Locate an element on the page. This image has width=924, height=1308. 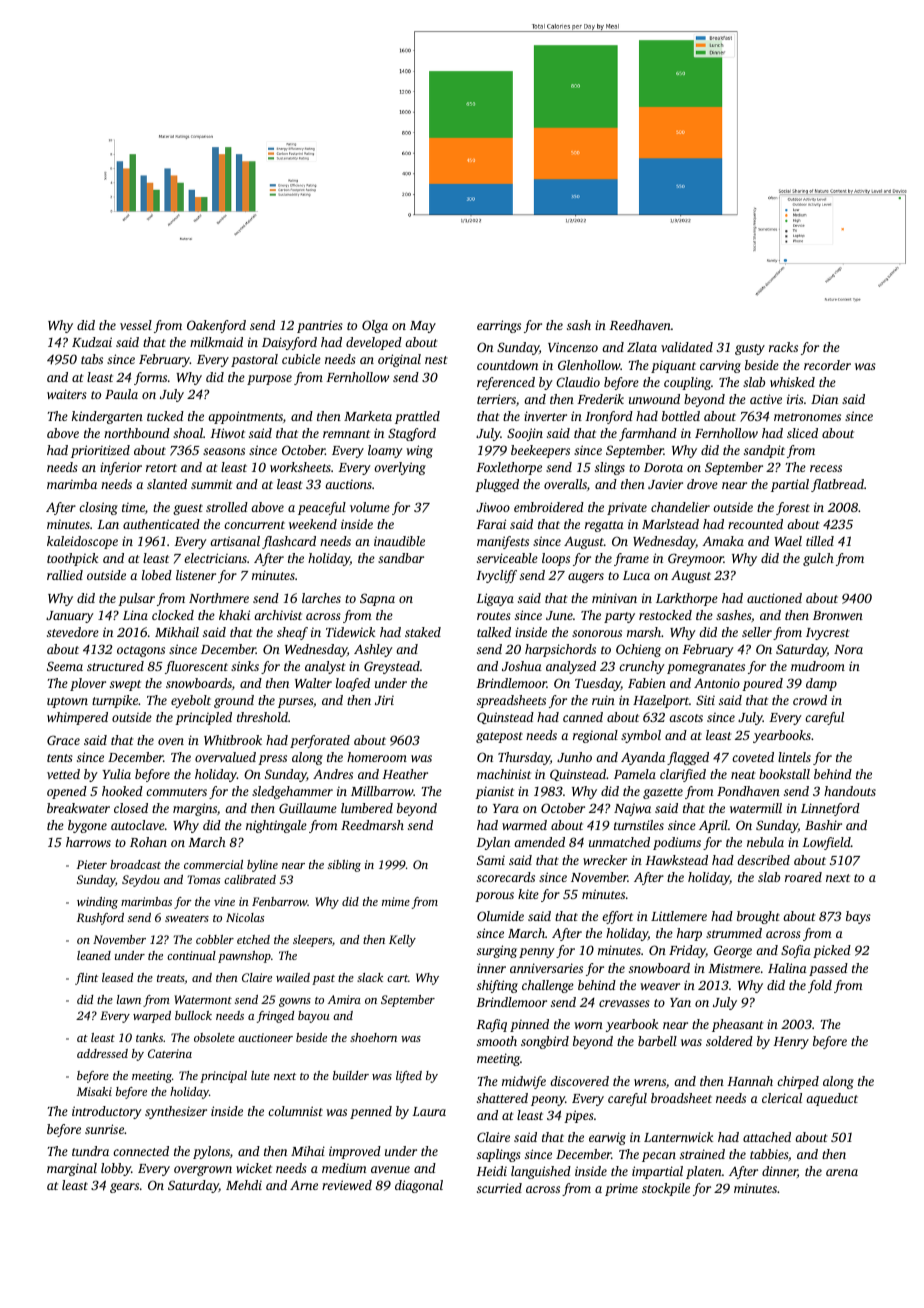
Ayanda is located at coordinates (643, 758).
